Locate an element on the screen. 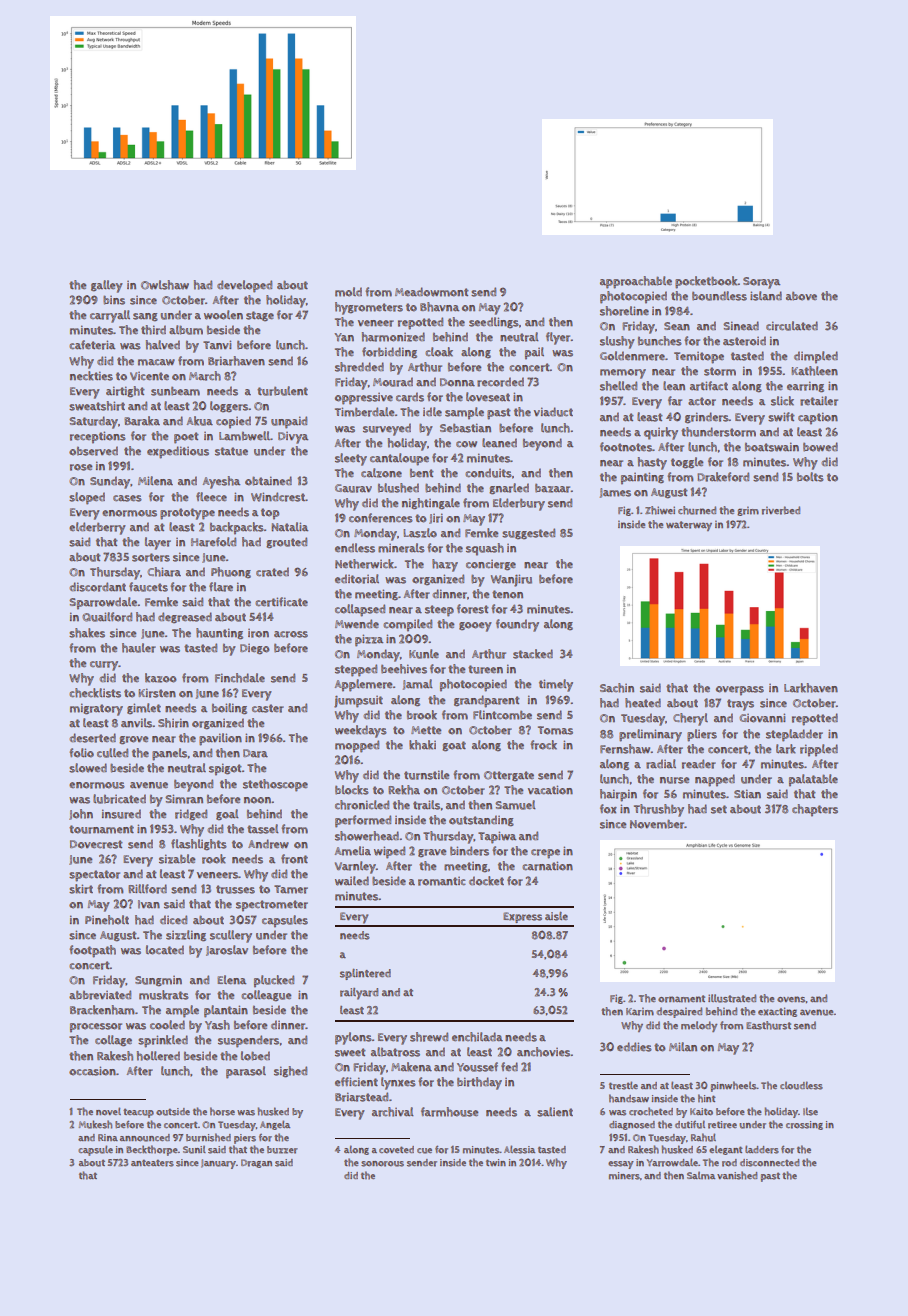  chapters is located at coordinates (815, 810).
